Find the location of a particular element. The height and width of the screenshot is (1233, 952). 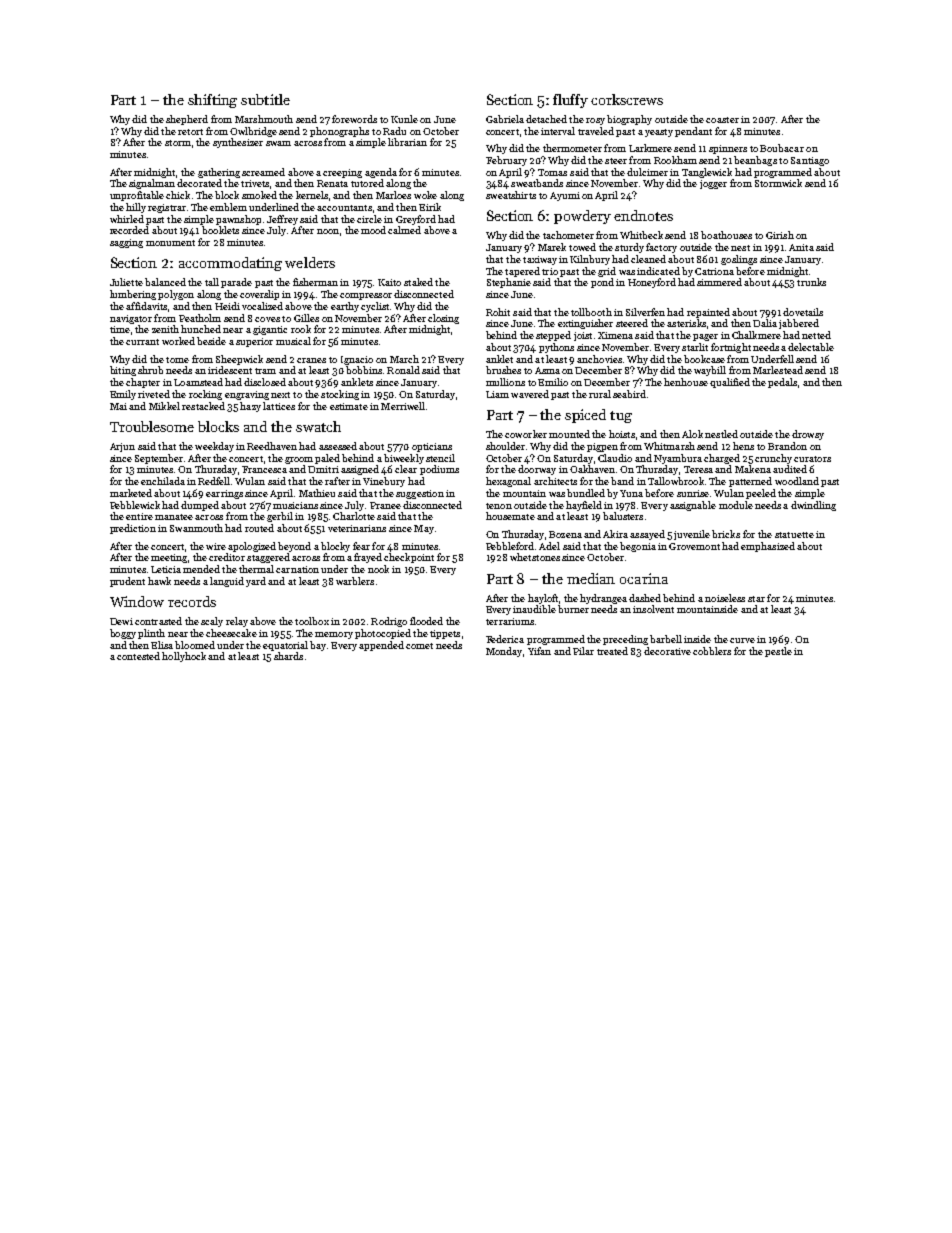

circle is located at coordinates (369, 219).
